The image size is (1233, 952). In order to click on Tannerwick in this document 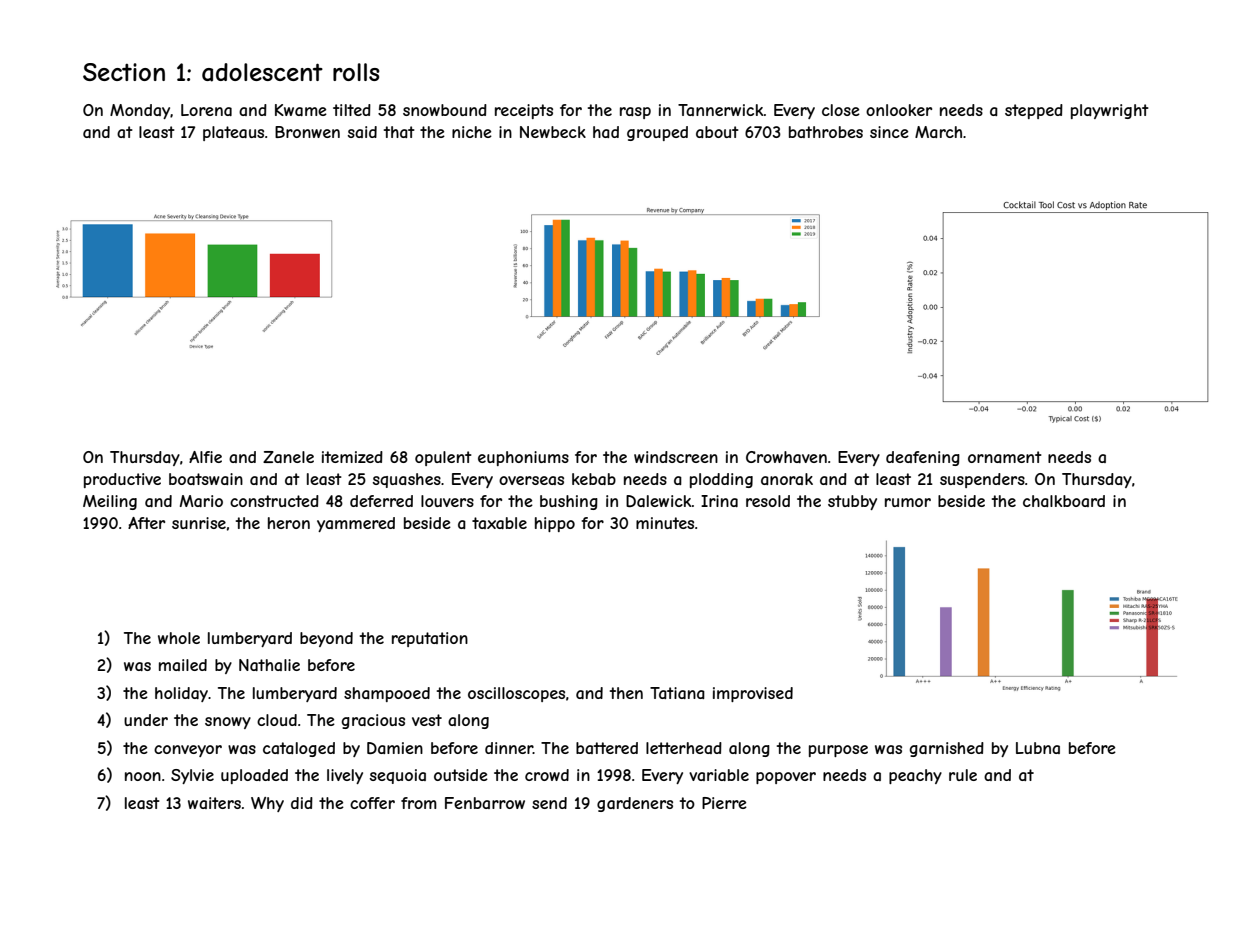, I will do `click(721, 110)`.
